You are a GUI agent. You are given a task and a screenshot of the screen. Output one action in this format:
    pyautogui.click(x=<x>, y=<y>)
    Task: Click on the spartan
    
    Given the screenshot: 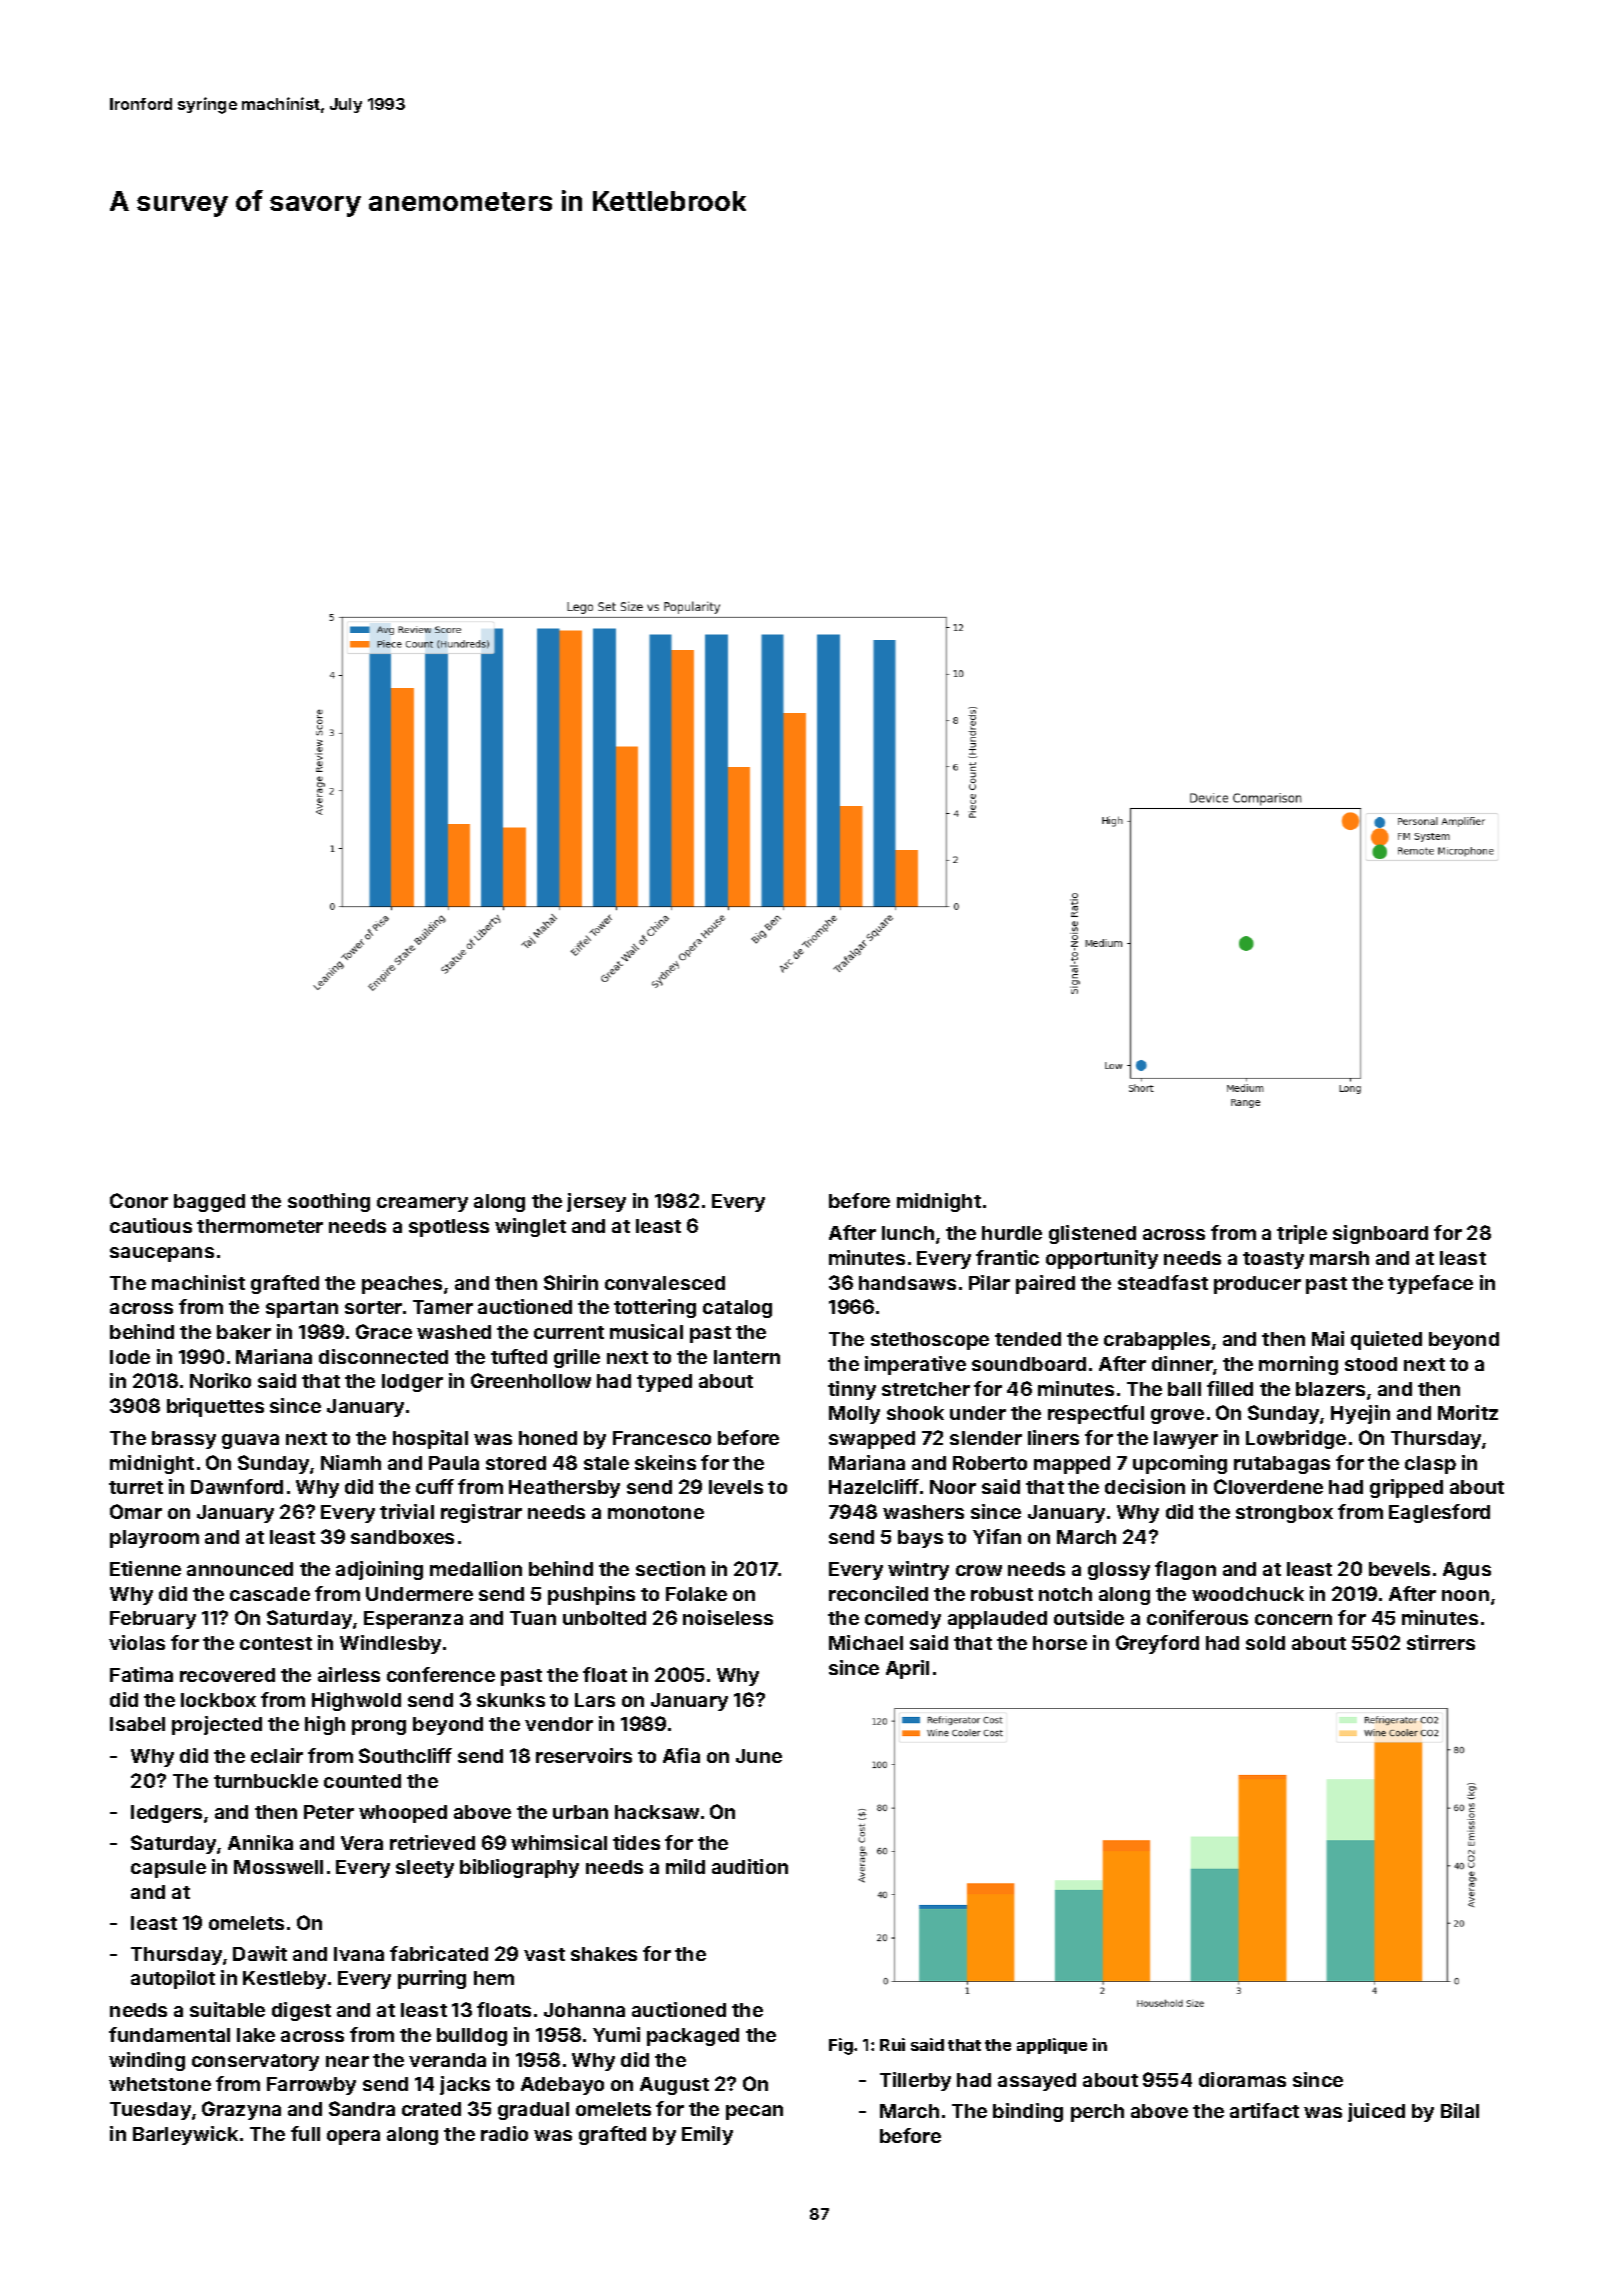 What is the action you would take?
    pyautogui.click(x=302, y=1309)
